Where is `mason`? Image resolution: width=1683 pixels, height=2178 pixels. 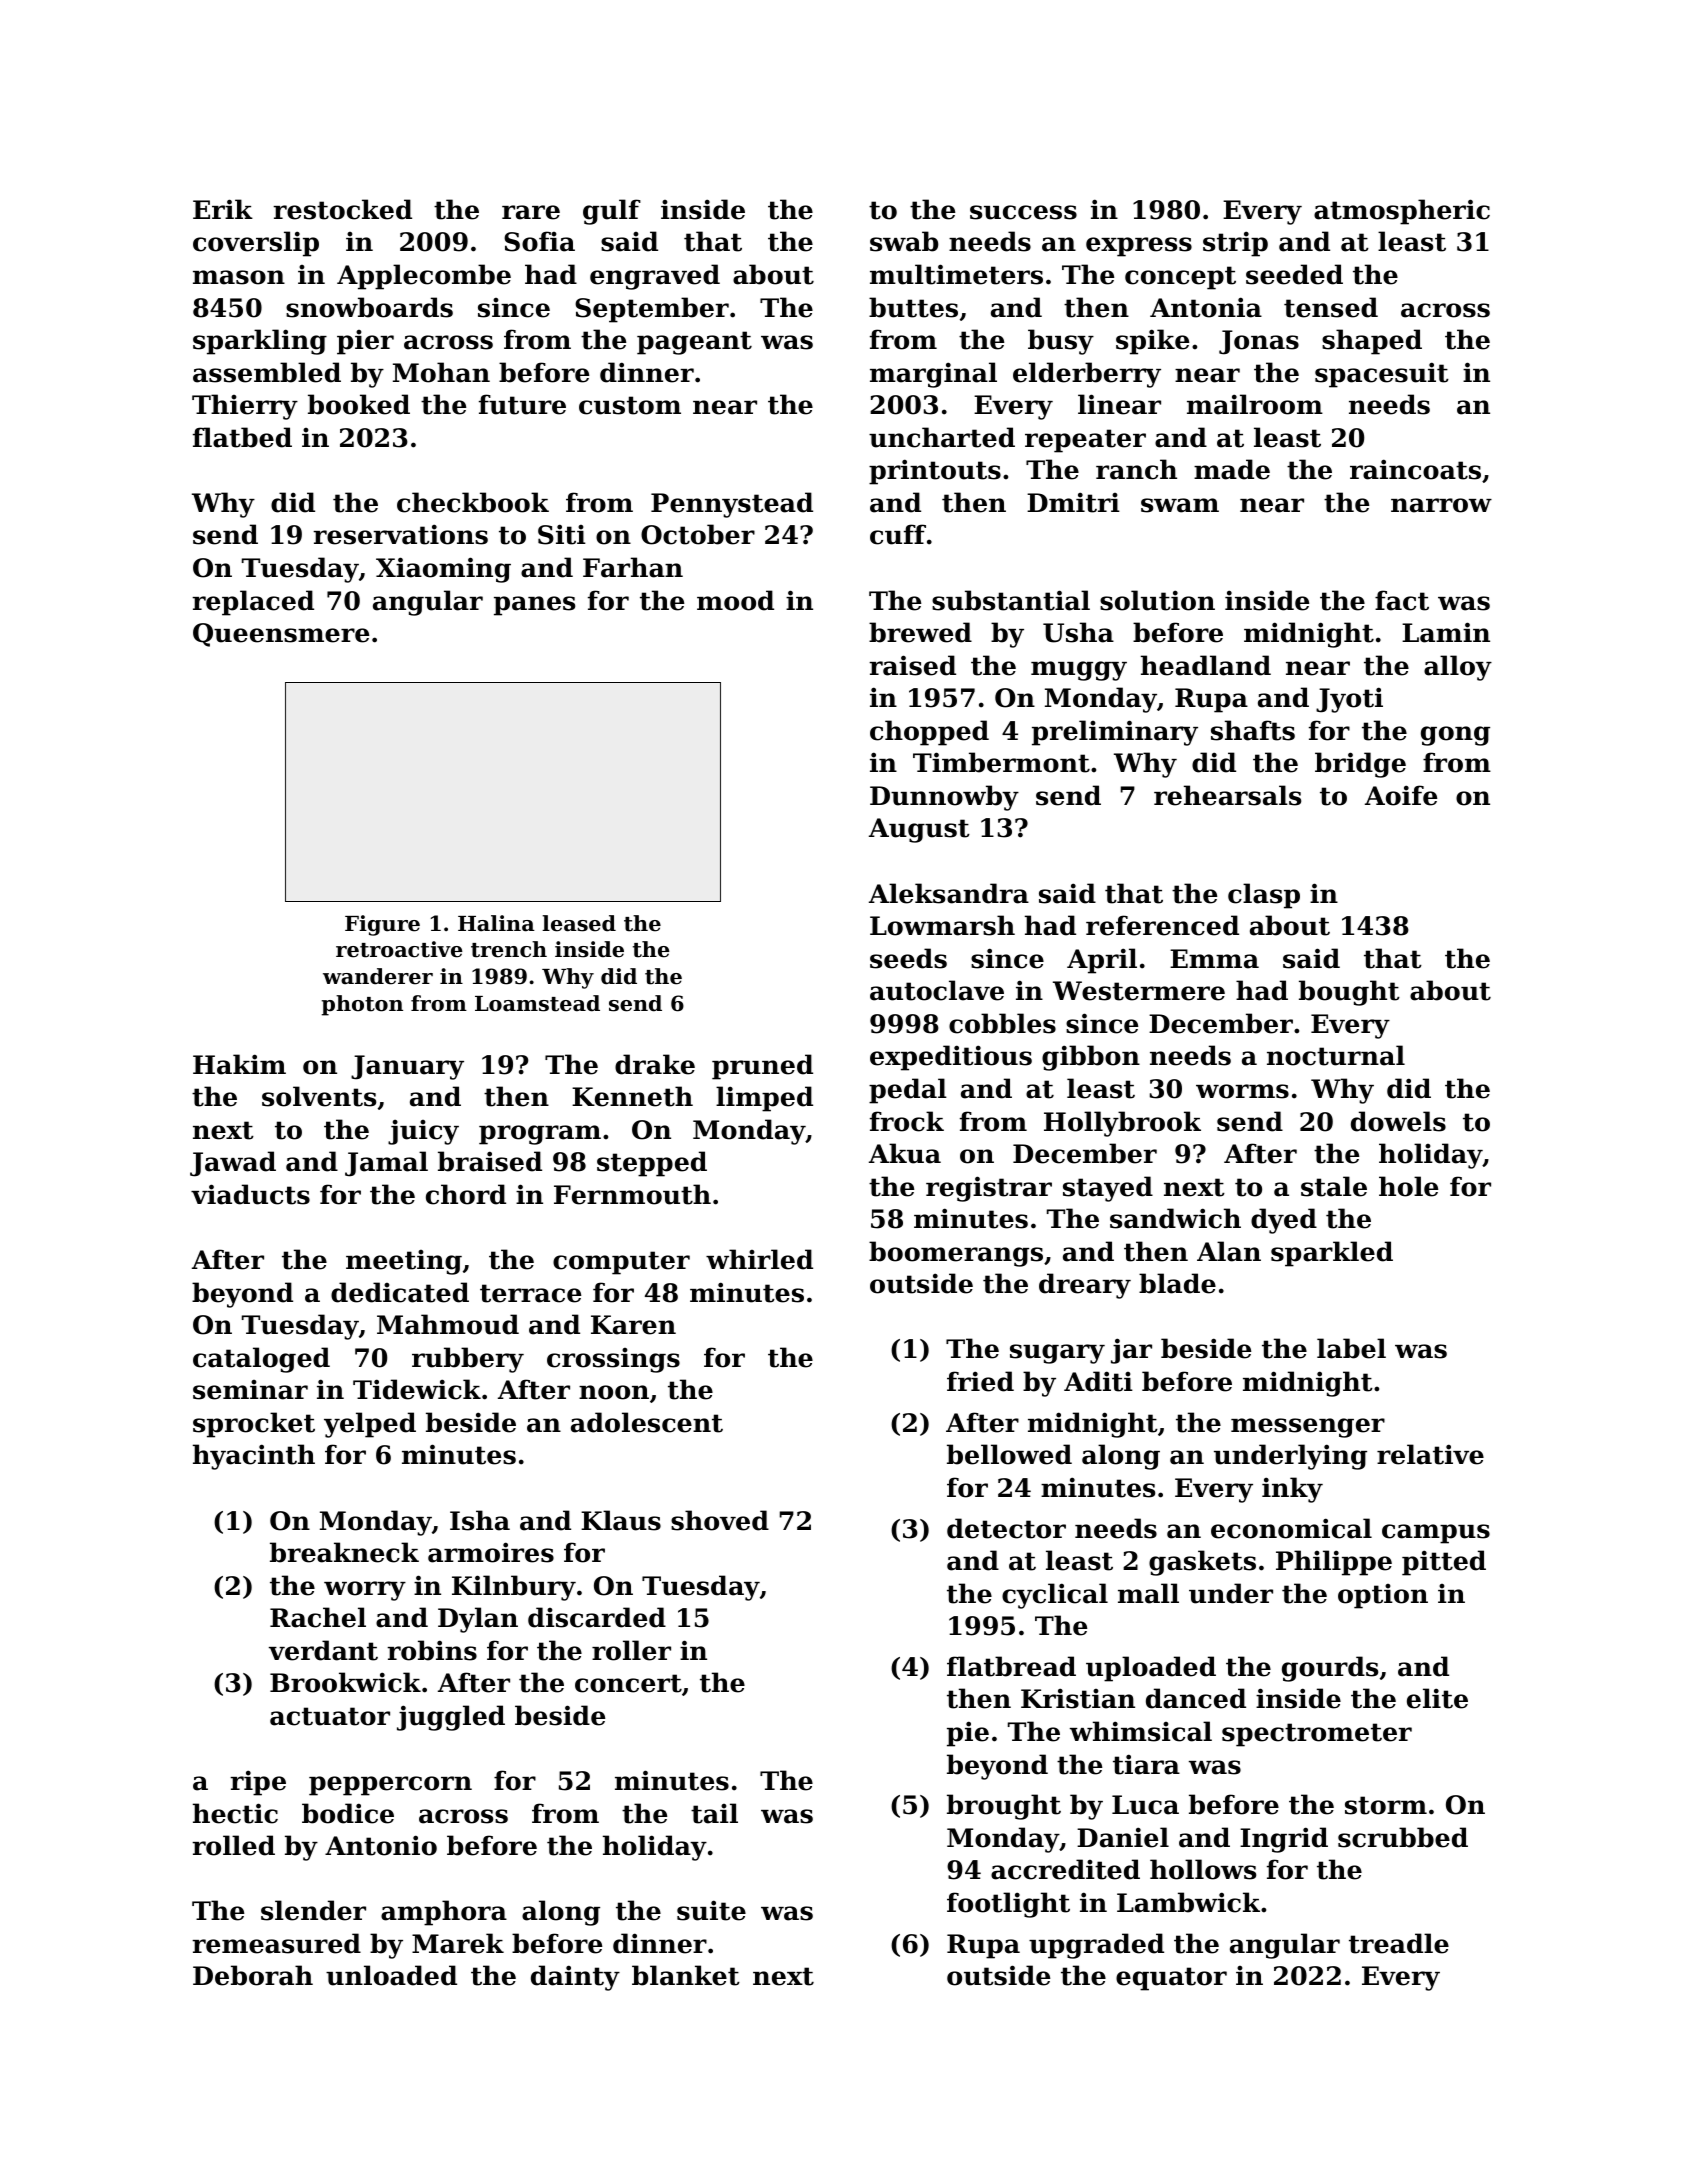 mason is located at coordinates (239, 277).
